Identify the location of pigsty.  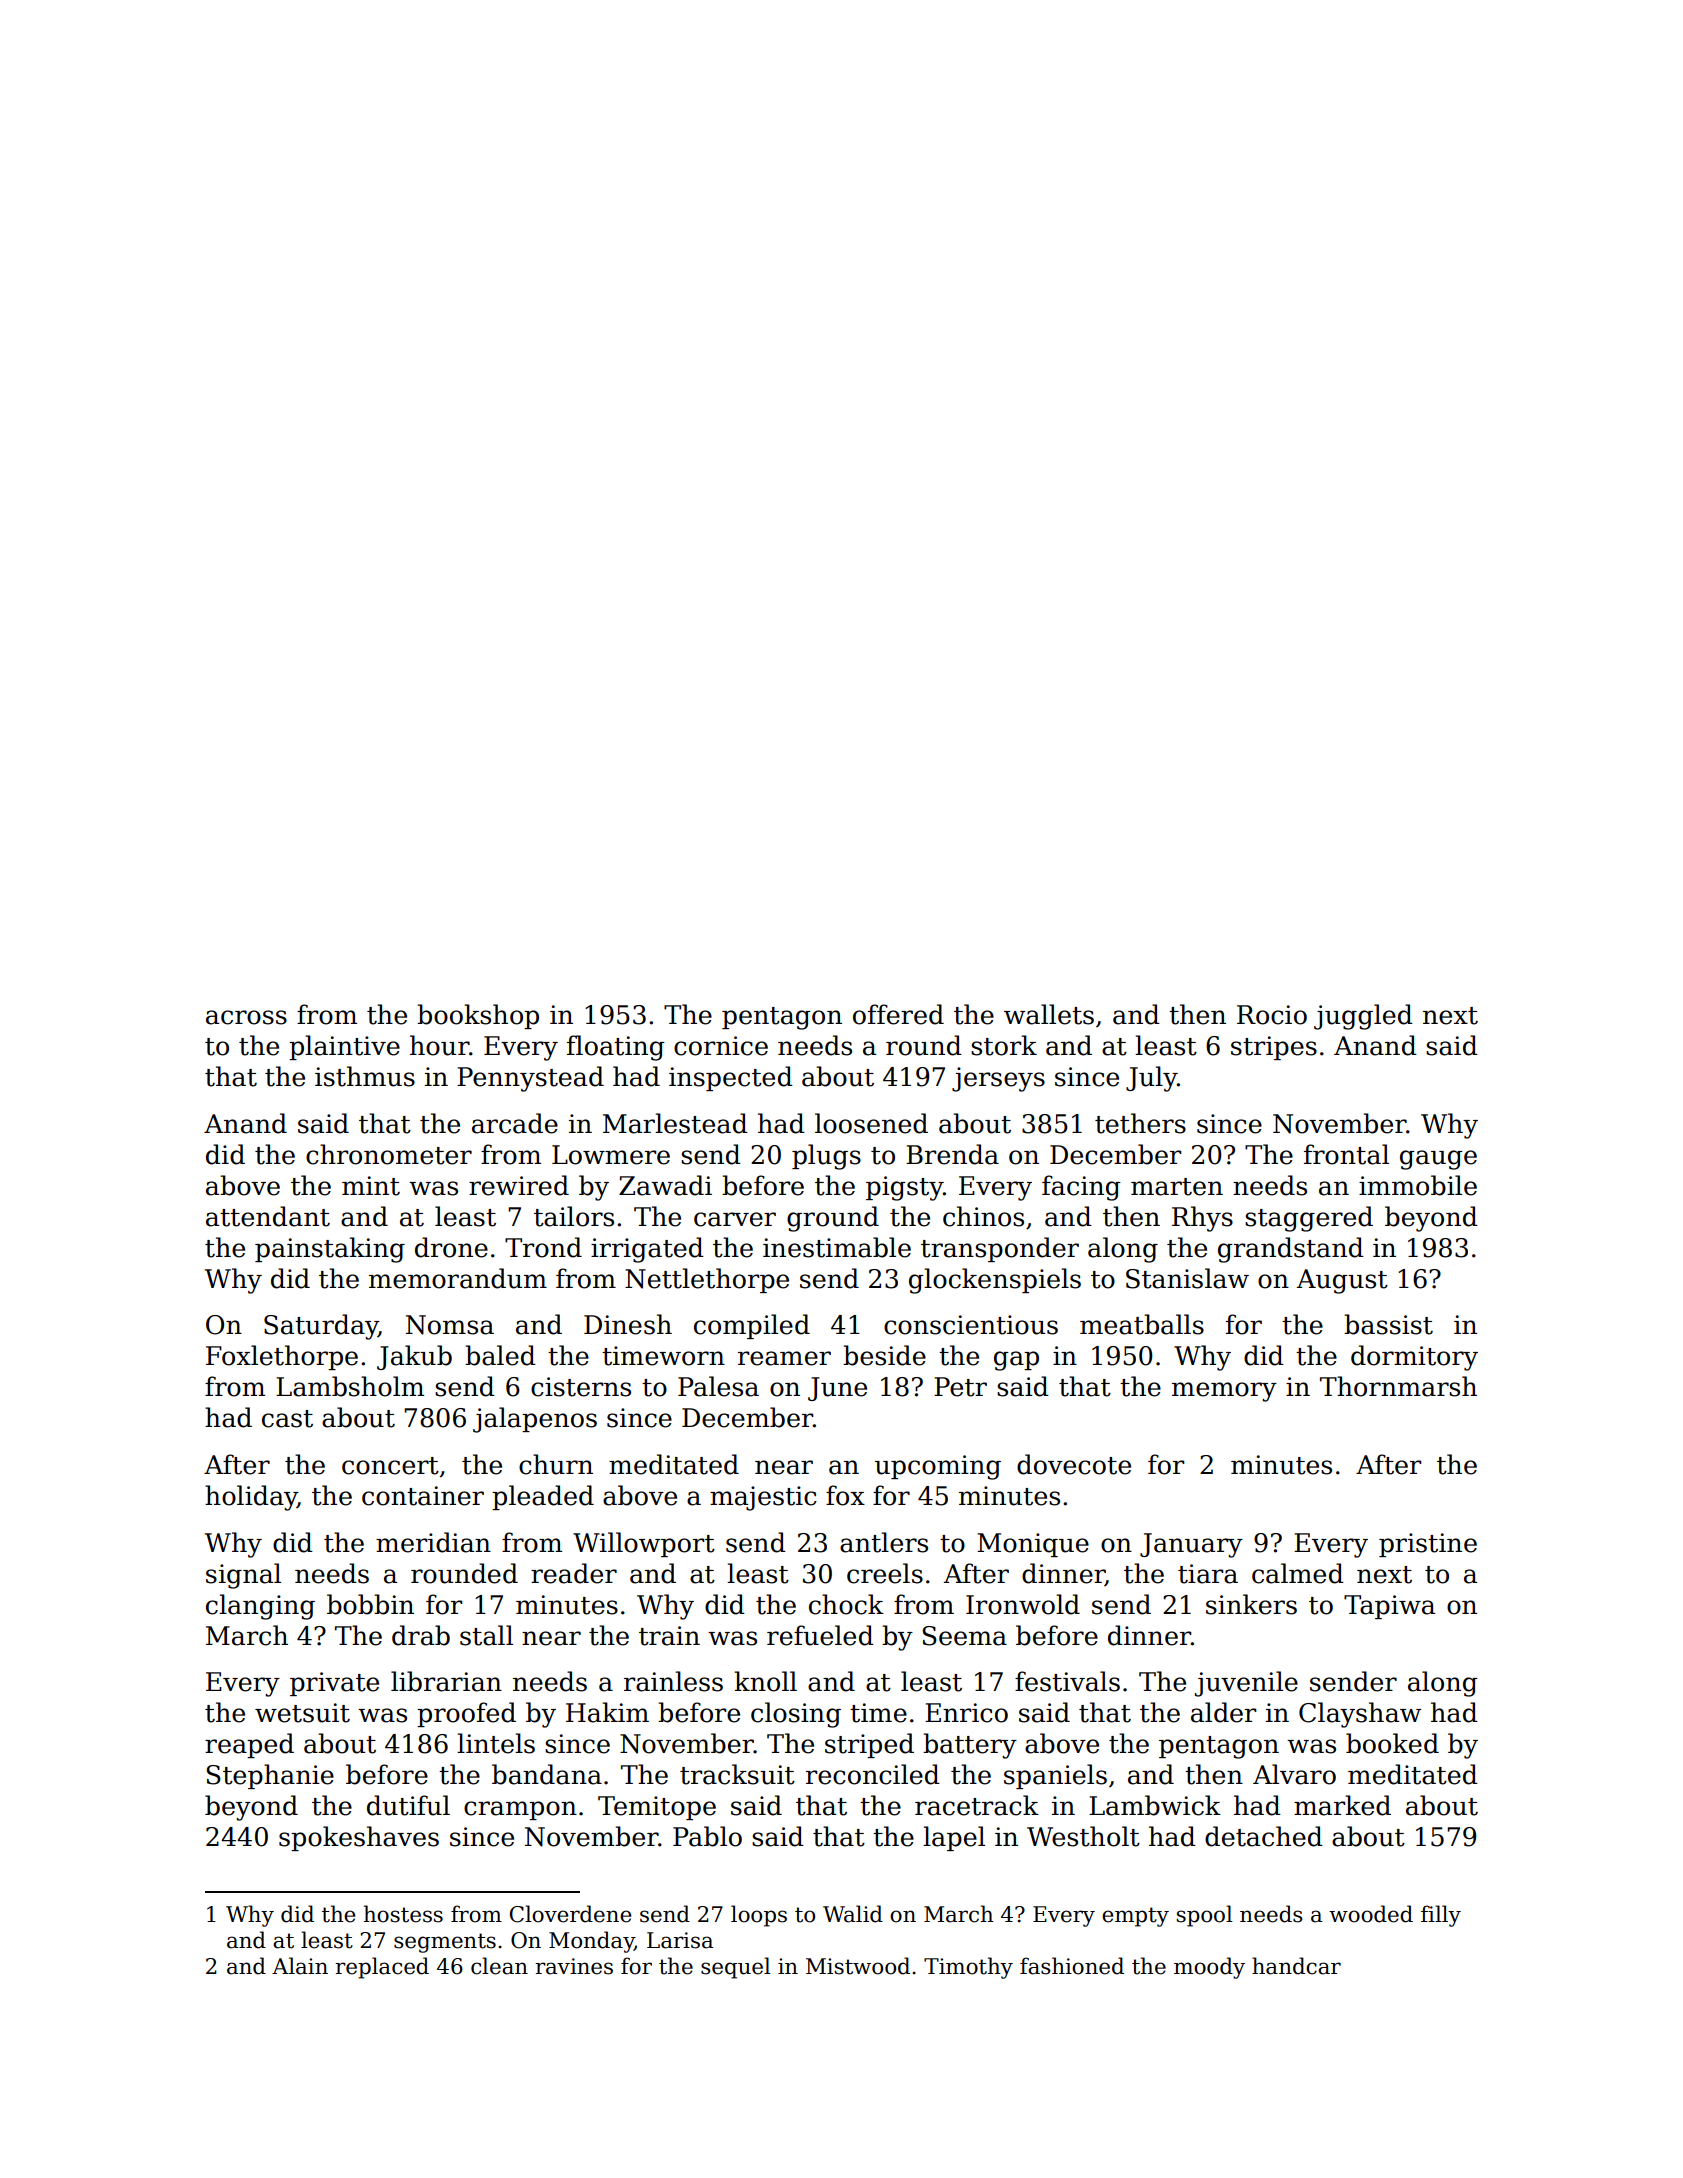
(904, 1188).
